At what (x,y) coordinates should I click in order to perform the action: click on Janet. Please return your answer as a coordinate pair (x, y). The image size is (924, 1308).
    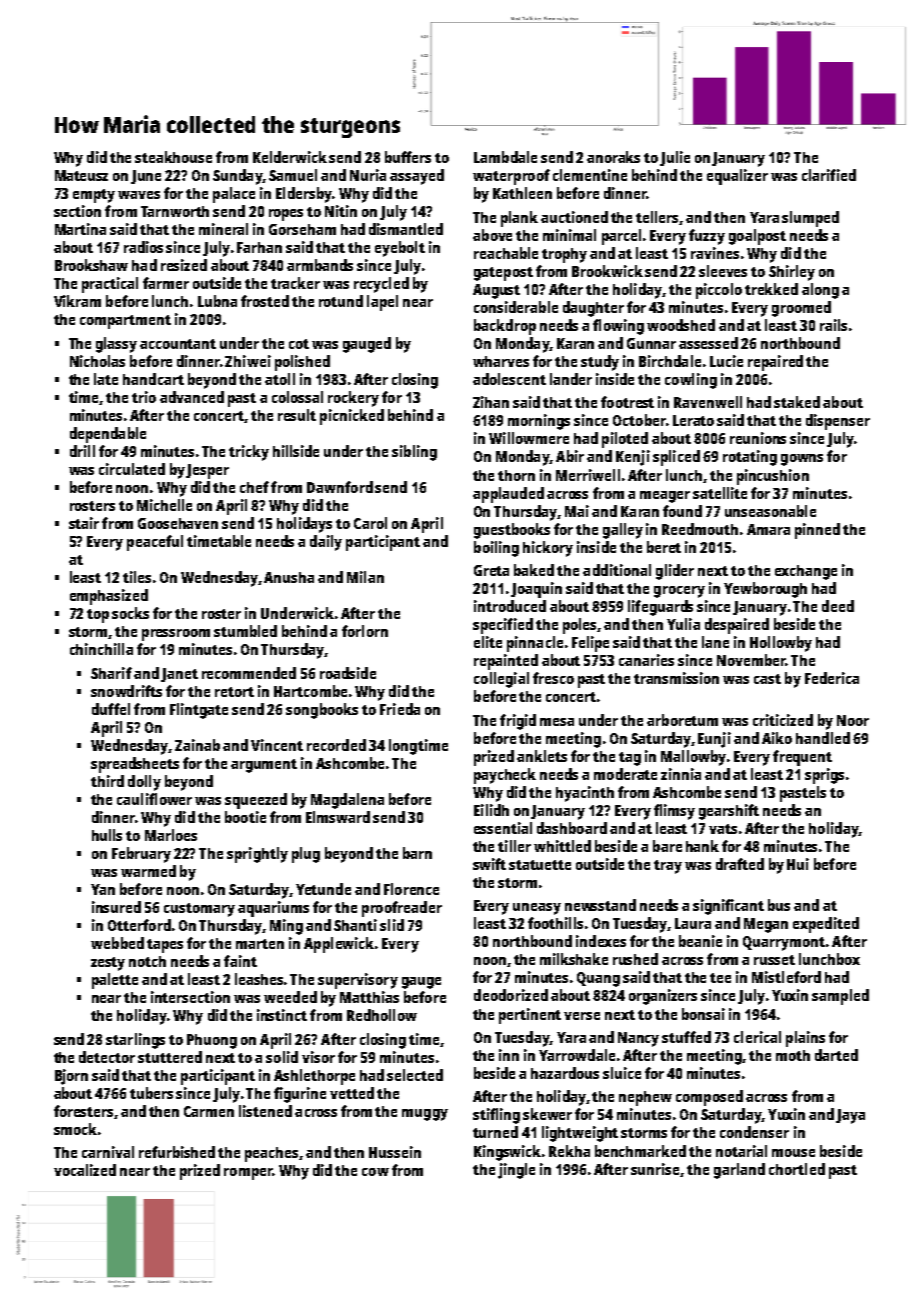
    Looking at the image, I should click on (179, 675).
